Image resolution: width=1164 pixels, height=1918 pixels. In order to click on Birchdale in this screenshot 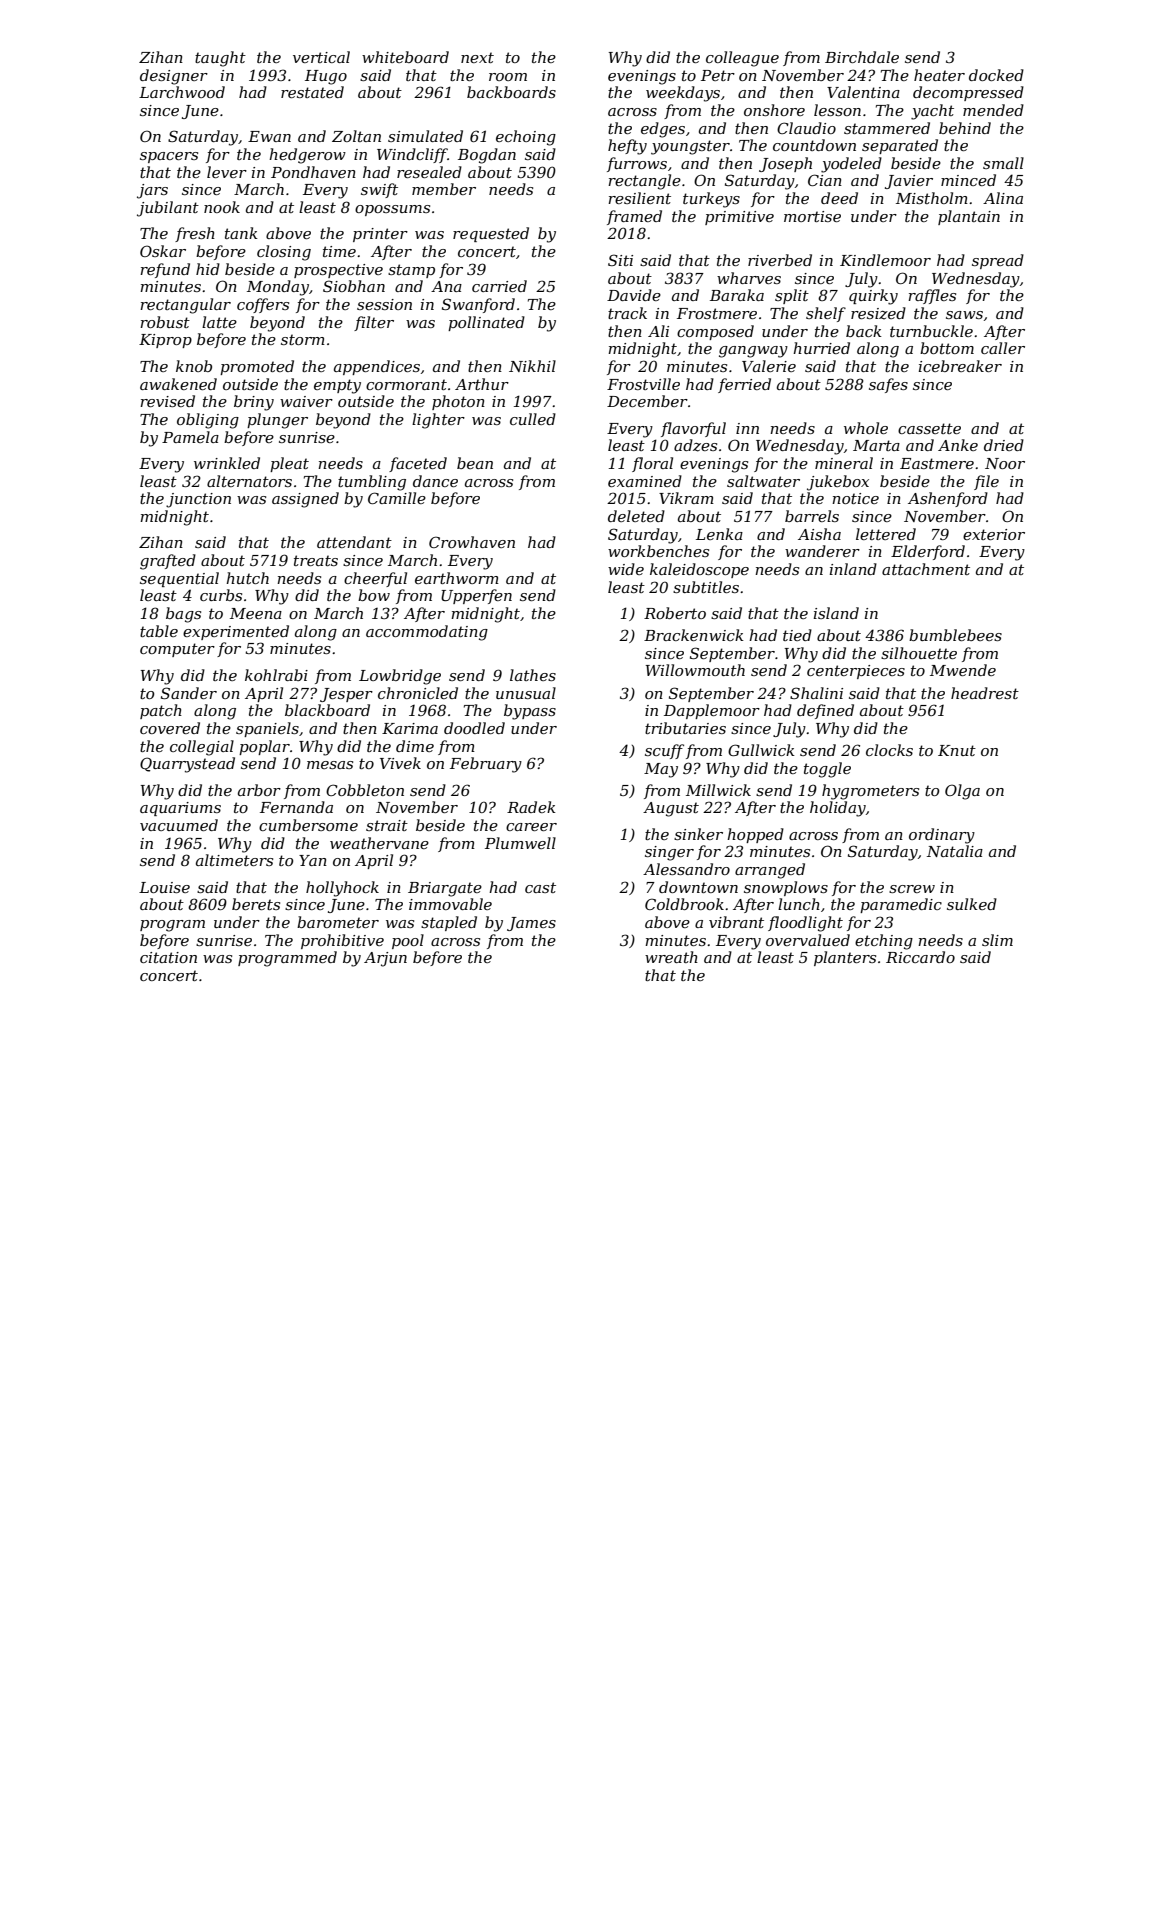, I will do `click(862, 57)`.
